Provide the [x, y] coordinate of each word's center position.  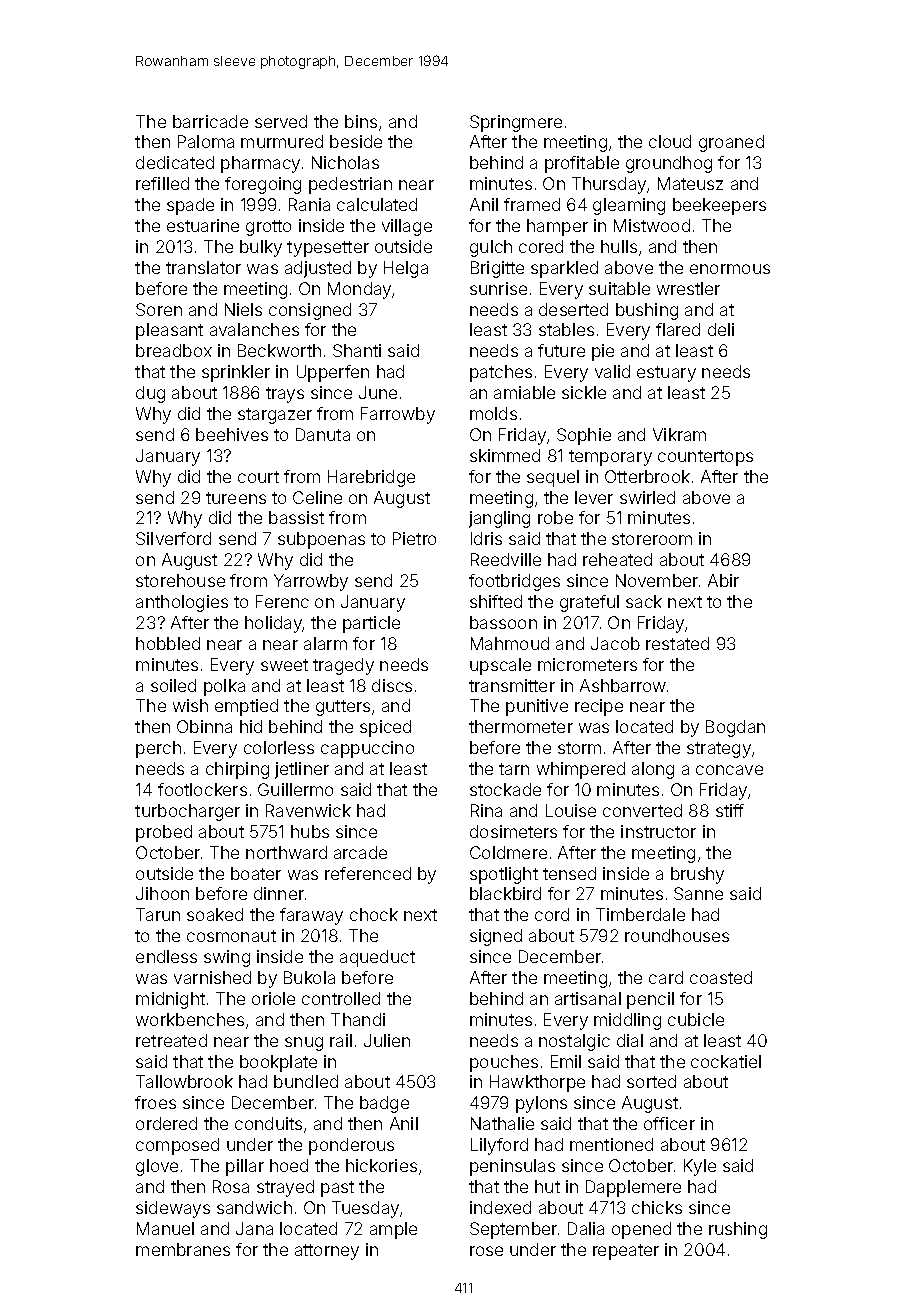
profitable [582, 164]
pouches [504, 1063]
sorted [651, 1081]
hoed [289, 1165]
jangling [499, 519]
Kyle [700, 1167]
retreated [171, 1040]
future [561, 350]
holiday [274, 624]
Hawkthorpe [537, 1083]
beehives [232, 434]
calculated [377, 204]
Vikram [679, 434]
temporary [610, 458]
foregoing [263, 185]
